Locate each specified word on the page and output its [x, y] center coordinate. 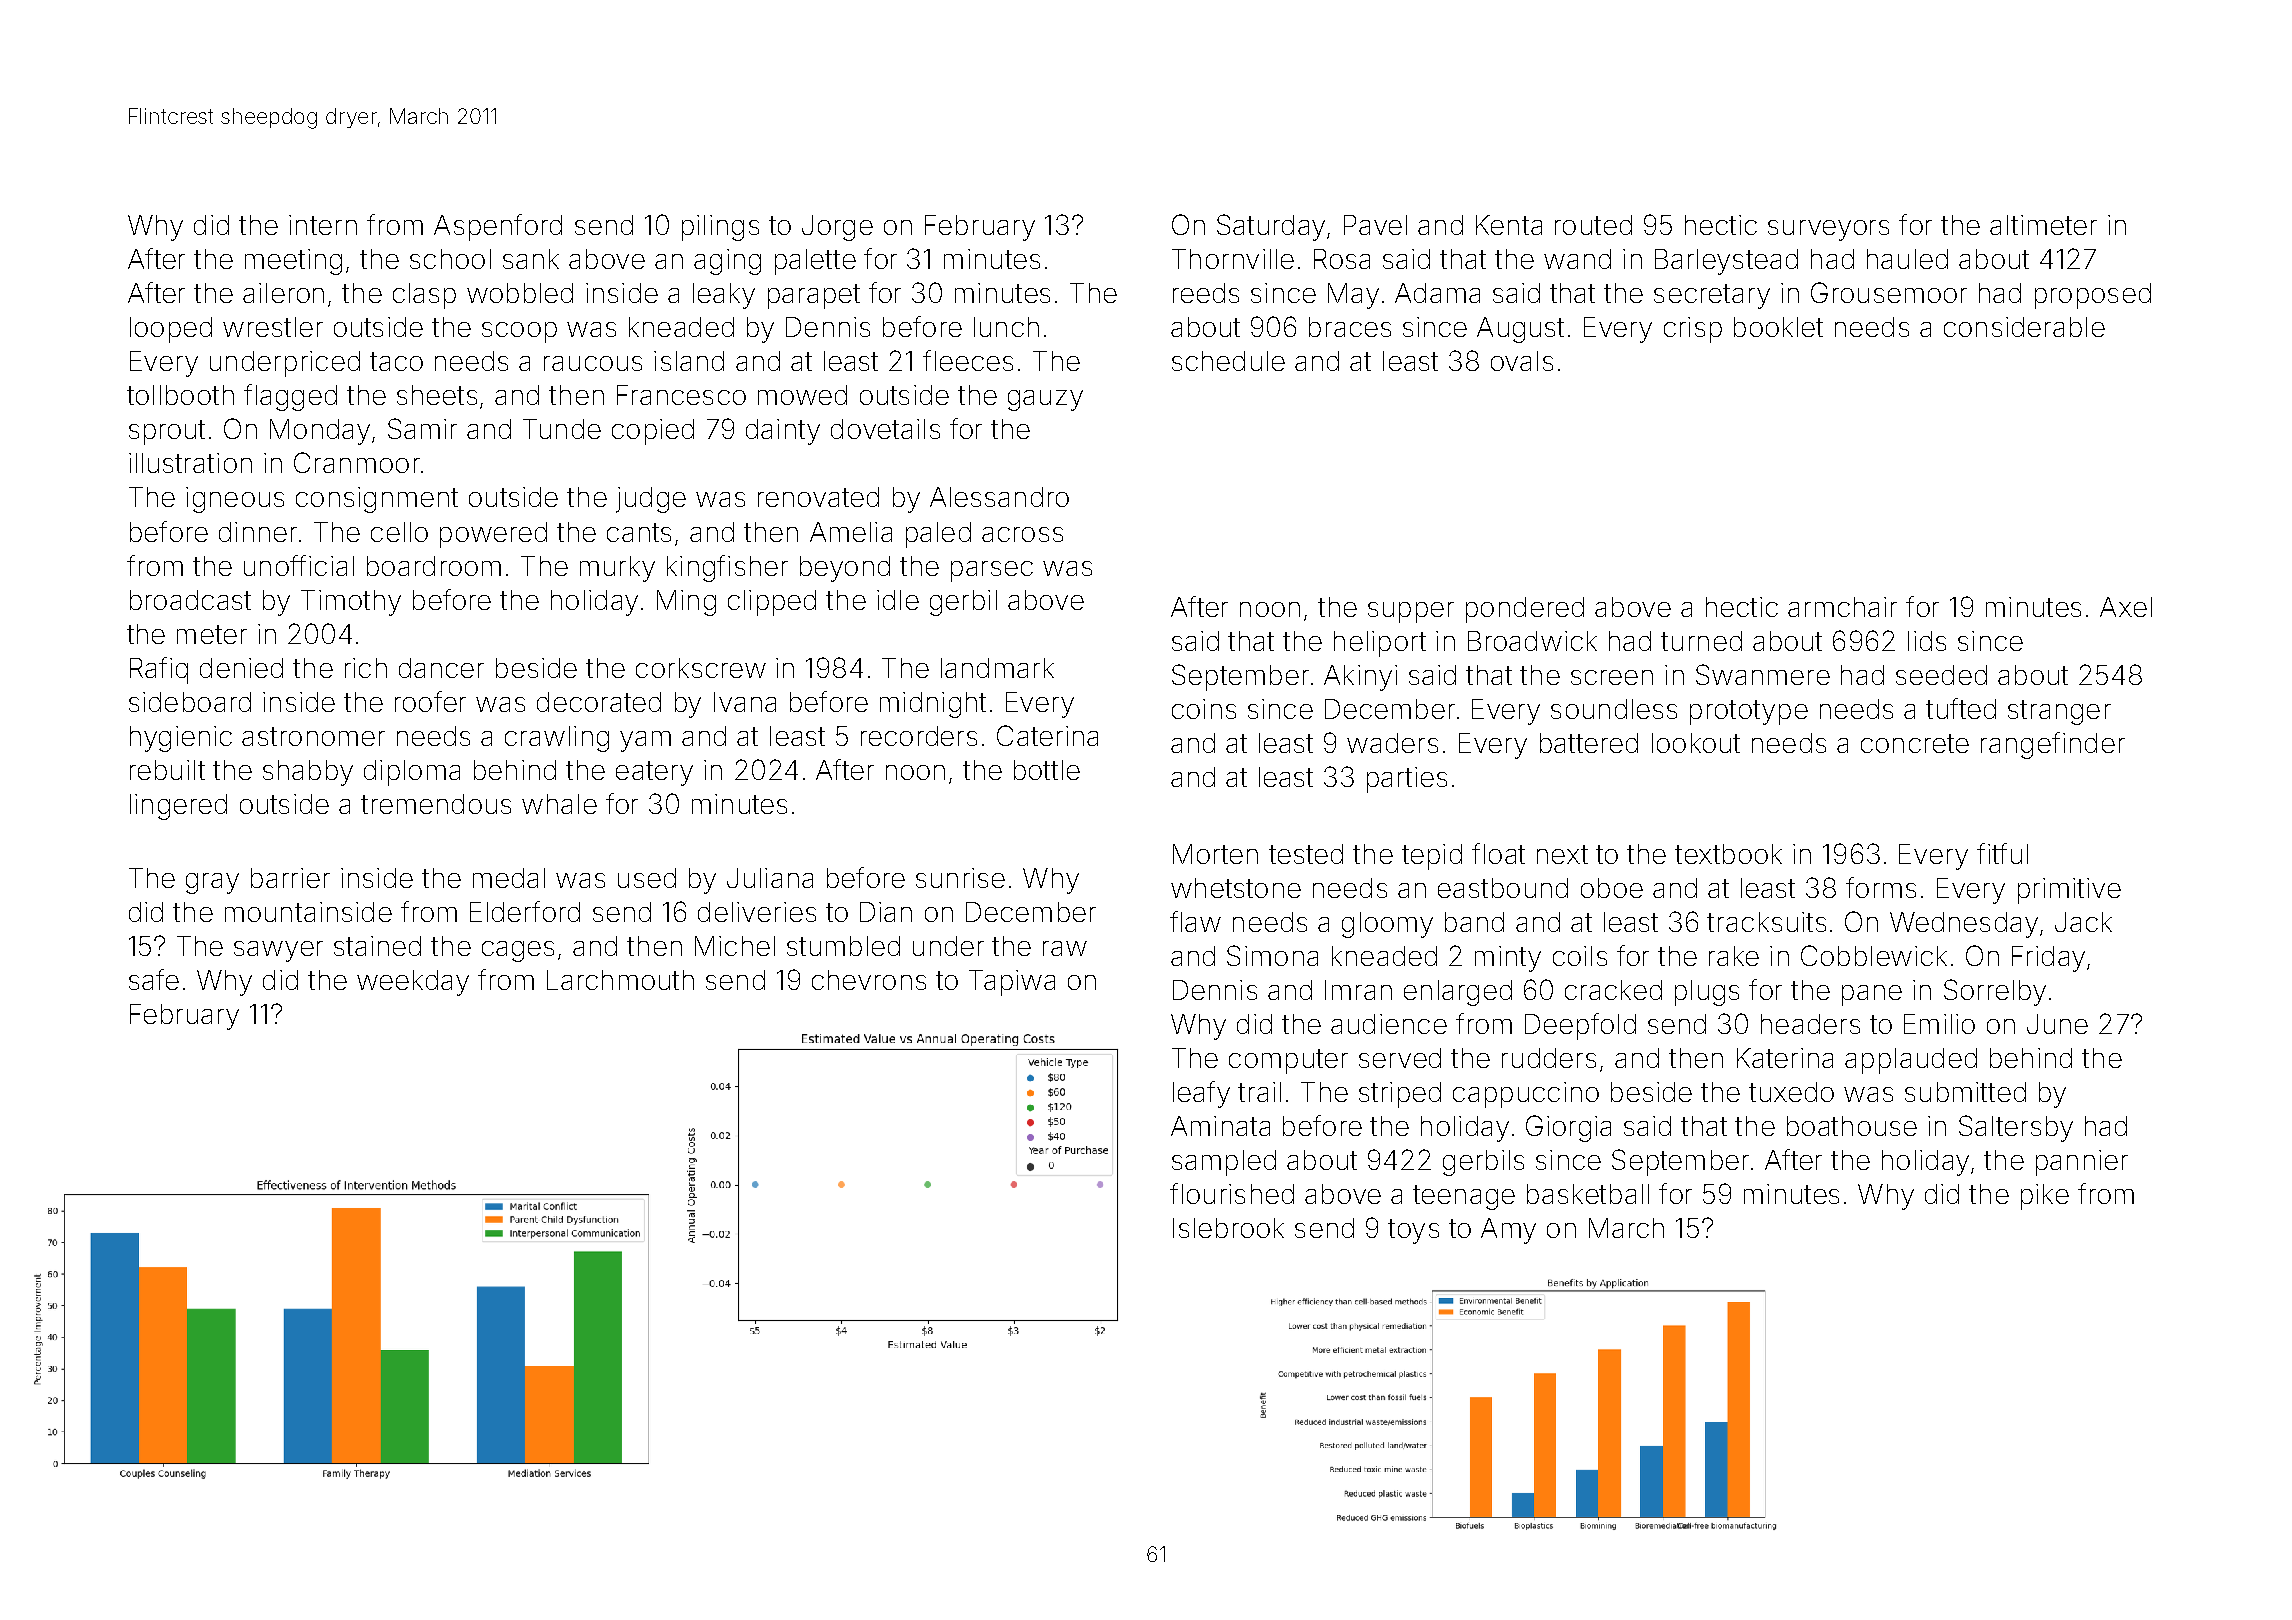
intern [323, 225]
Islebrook [1228, 1228]
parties [1407, 780]
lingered [178, 807]
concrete [1915, 743]
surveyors [1828, 230]
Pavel [1375, 225]
